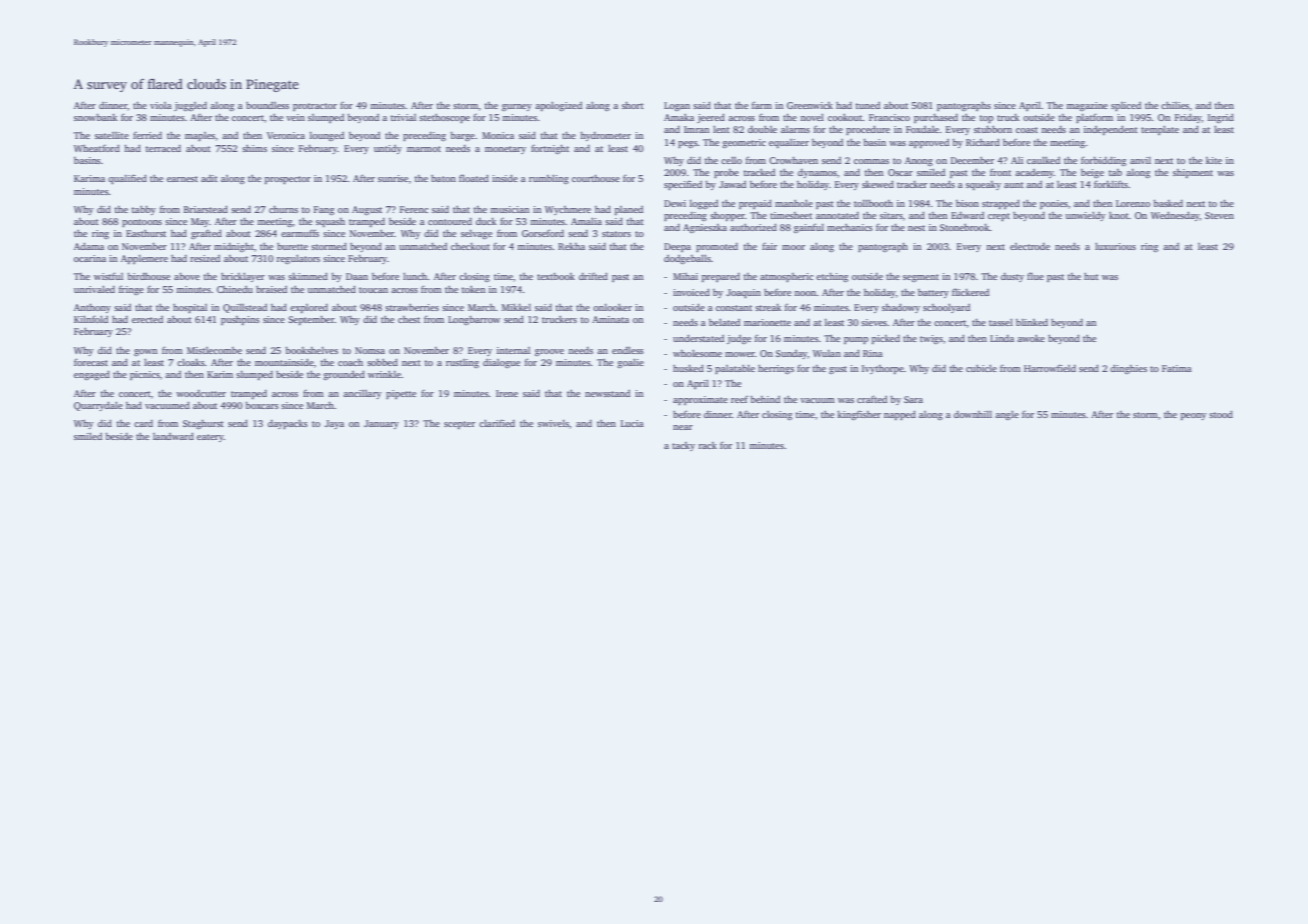 This screenshot has width=1308, height=924. Describe the element at coordinates (1007, 415) in the screenshot. I see `angle` at that location.
